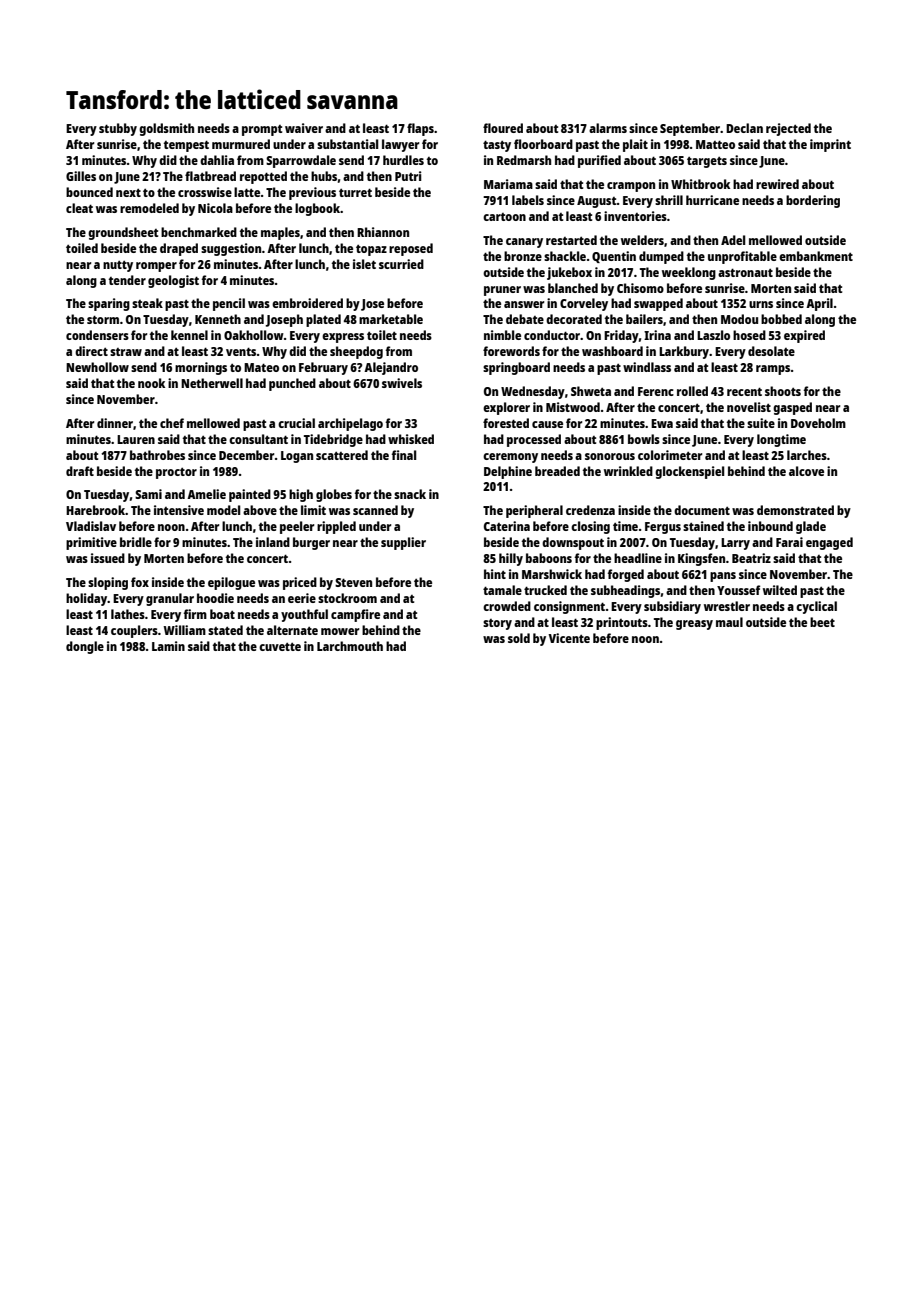  What do you see at coordinates (771, 351) in the image?
I see `desolate` at bounding box center [771, 351].
